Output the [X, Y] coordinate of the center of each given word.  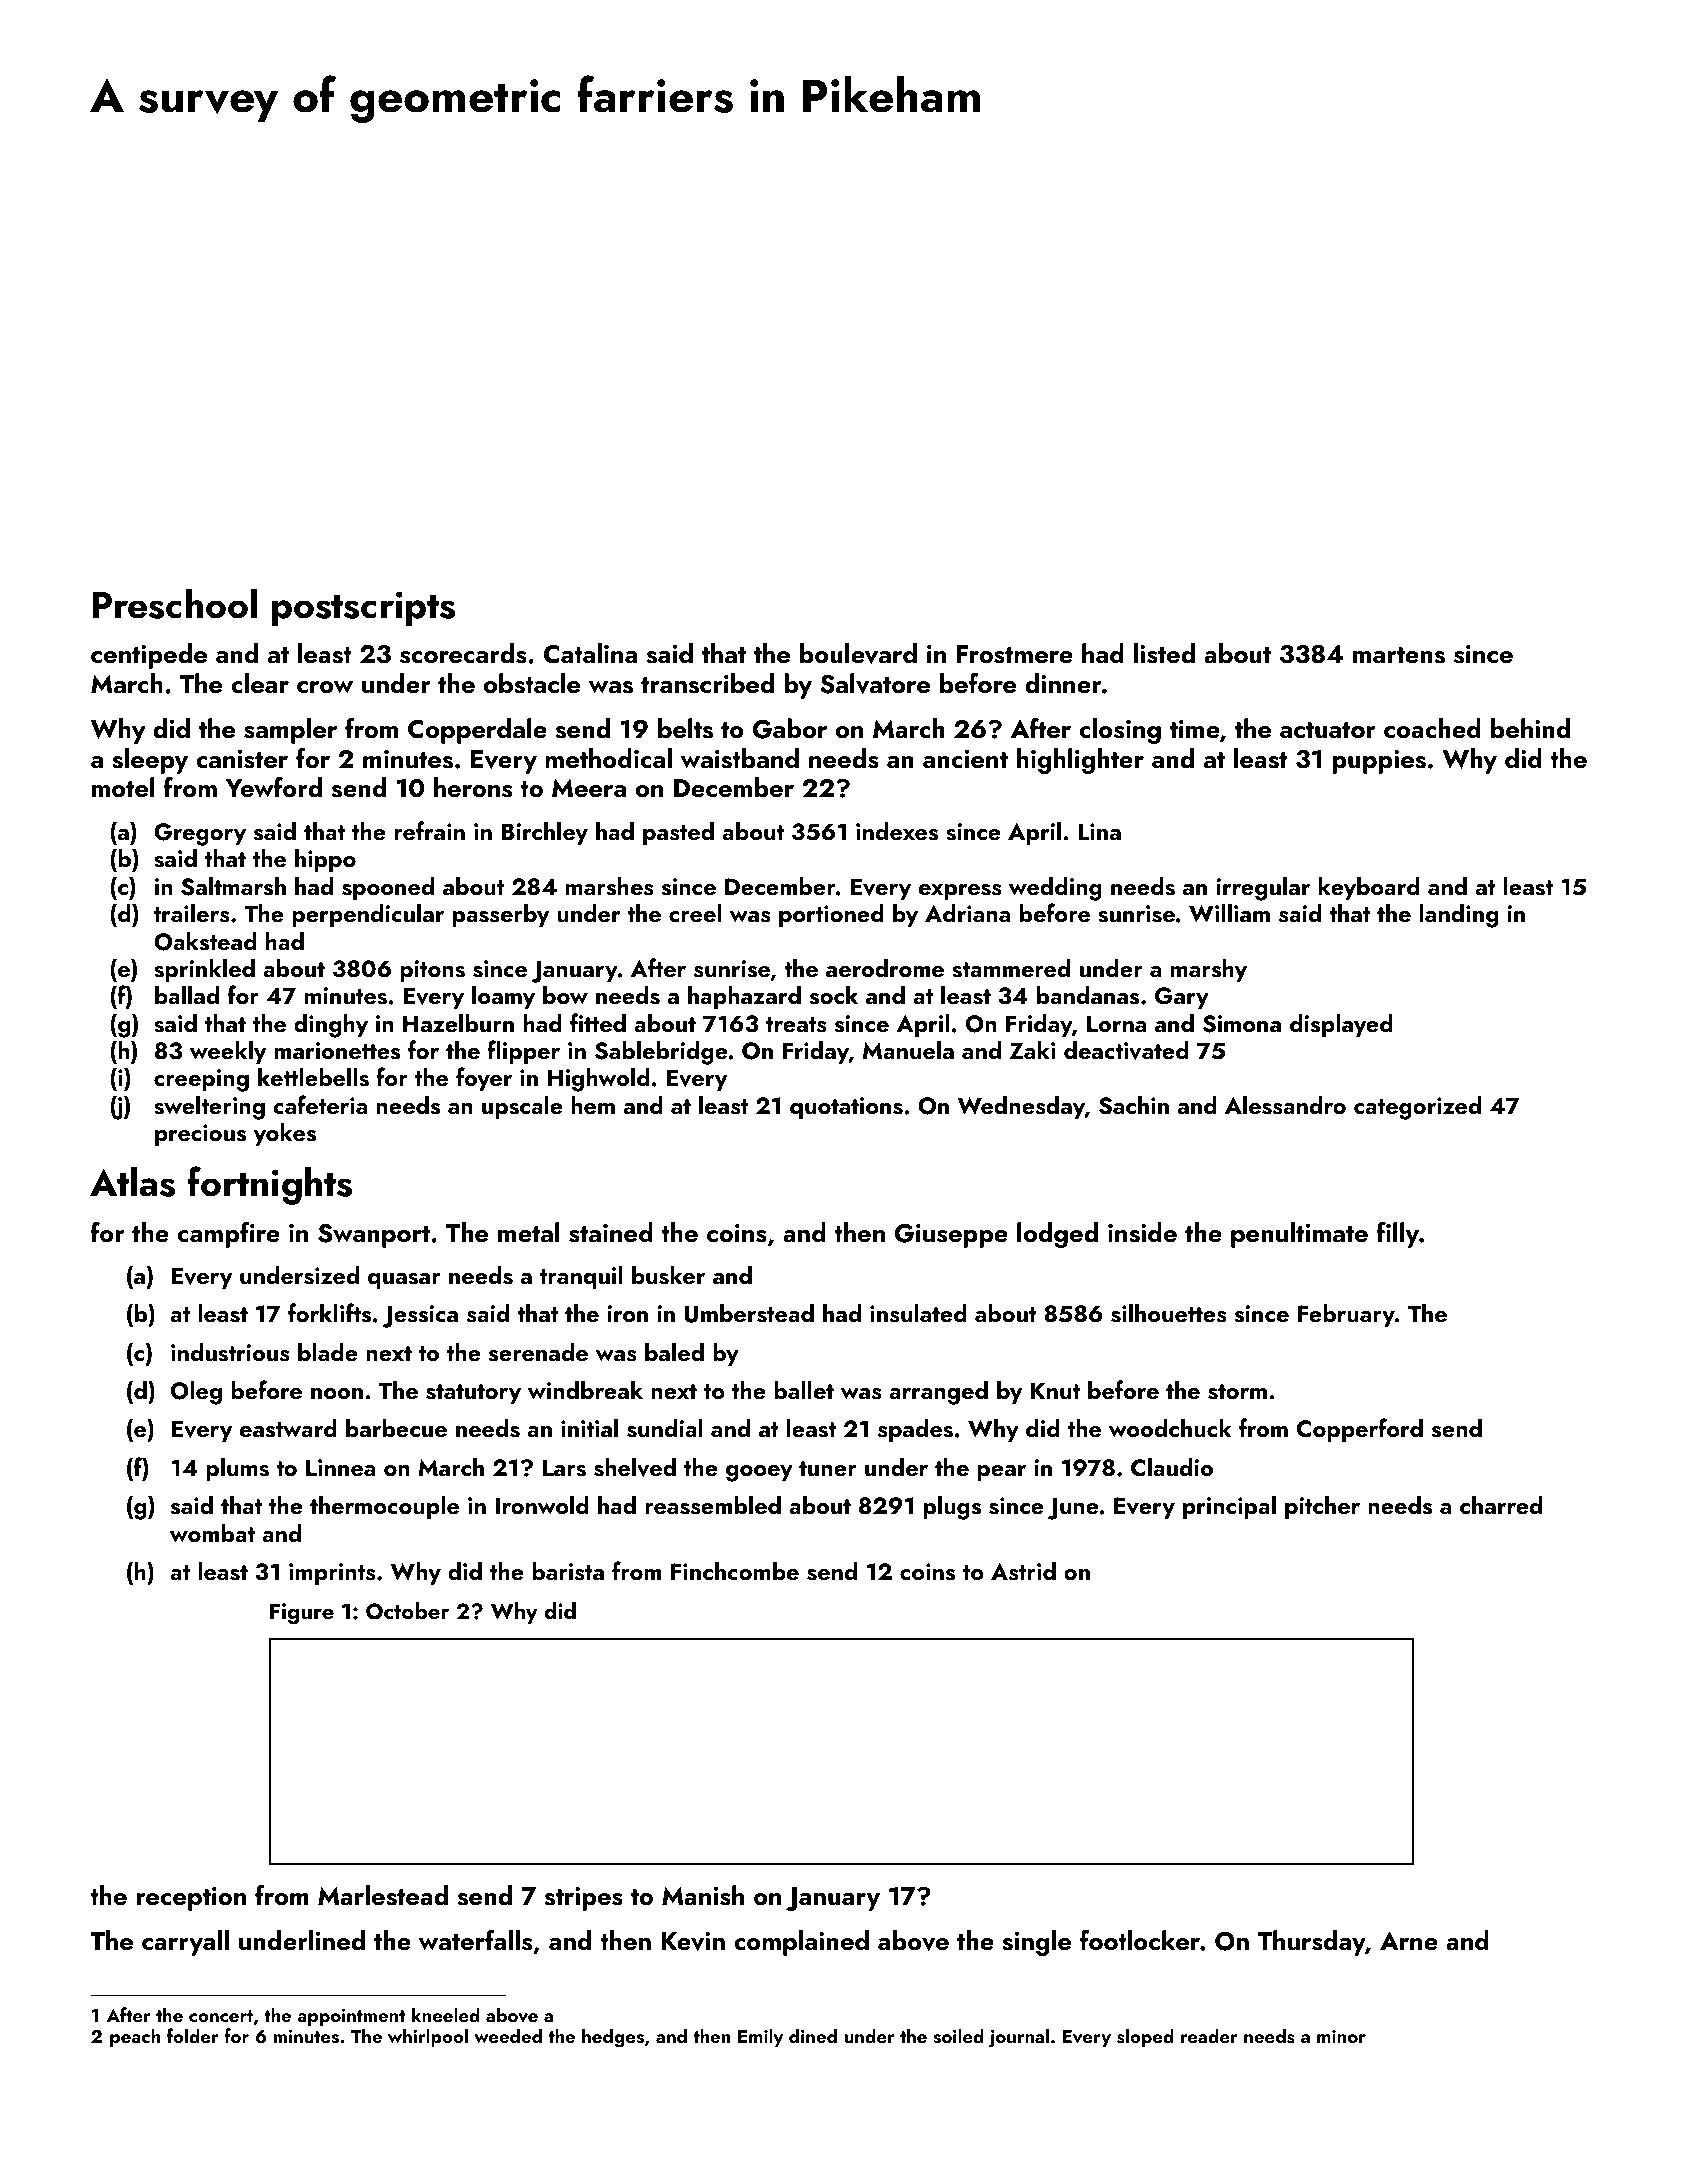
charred [1501, 1504]
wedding [1055, 888]
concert [221, 2016]
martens [1399, 655]
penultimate [1299, 1235]
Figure [302, 1613]
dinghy [331, 1025]
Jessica [420, 1316]
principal [1229, 1507]
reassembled [713, 1505]
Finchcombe [735, 1570]
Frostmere [1015, 654]
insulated [918, 1313]
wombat [212, 1532]
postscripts [363, 608]
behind [1530, 728]
